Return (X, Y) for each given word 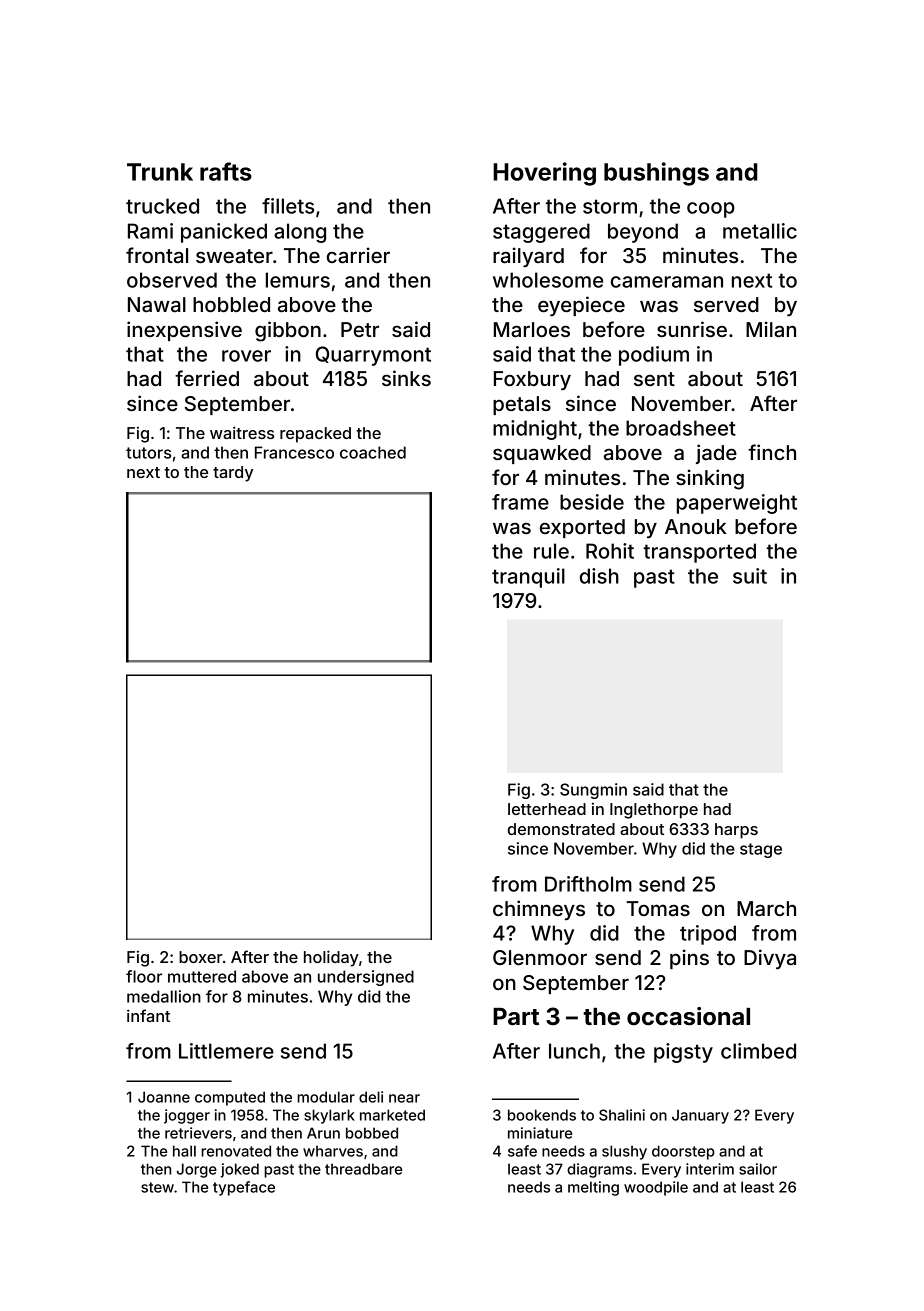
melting (593, 1188)
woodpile (656, 1188)
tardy (233, 474)
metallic (760, 231)
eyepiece (581, 306)
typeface (244, 1188)
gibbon (288, 331)
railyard (528, 257)
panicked (224, 233)
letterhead (547, 809)
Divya (770, 959)
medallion (164, 996)
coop (711, 210)
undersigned (366, 978)
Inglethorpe (654, 811)
